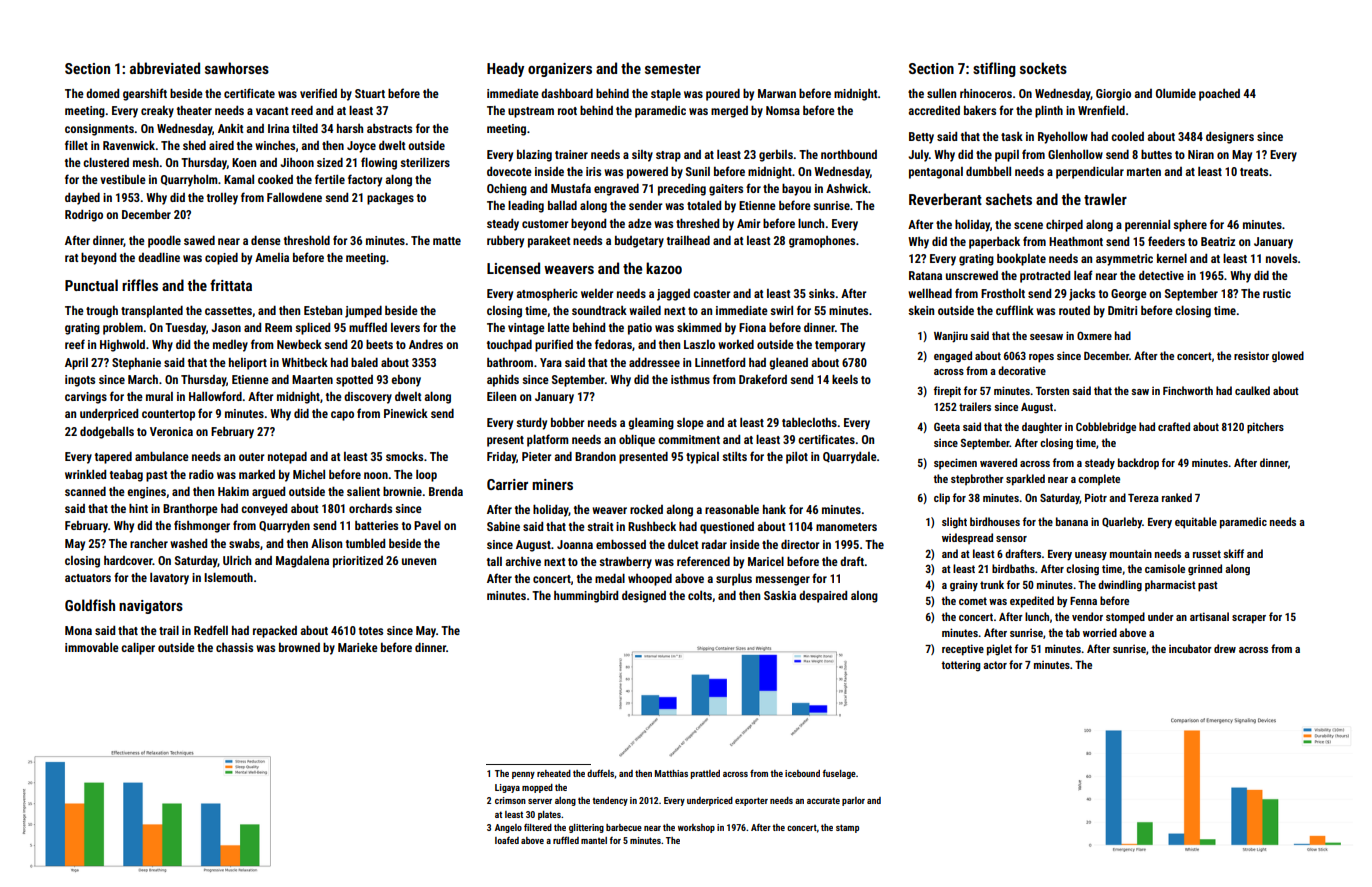 This screenshot has height=887, width=1372. Describe the element at coordinates (507, 840) in the screenshot. I see `loafed` at that location.
